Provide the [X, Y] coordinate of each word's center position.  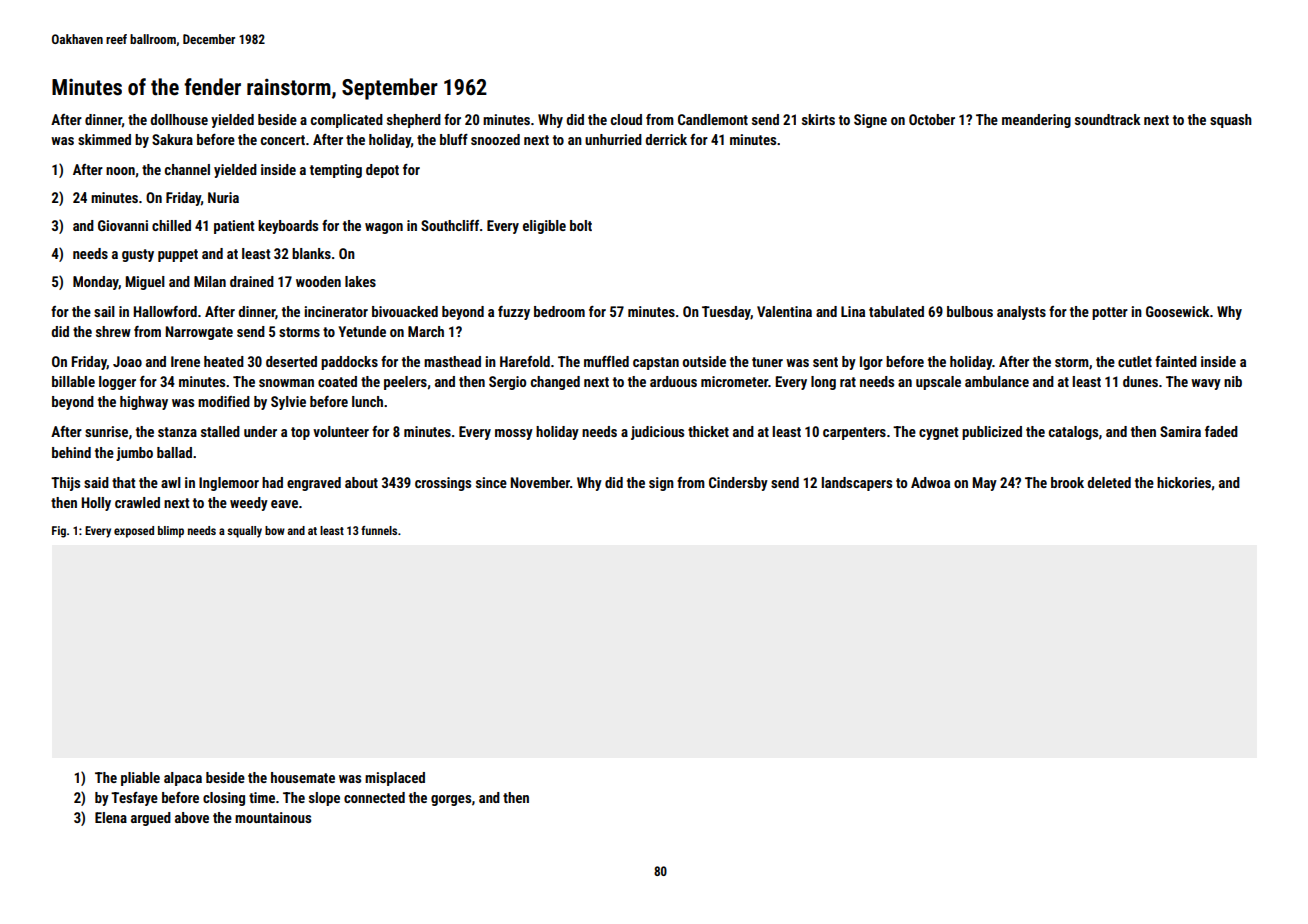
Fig [59, 532]
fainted [1176, 361]
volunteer [341, 431]
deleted [1109, 482]
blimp [171, 532]
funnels [379, 530]
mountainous [273, 817]
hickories [1184, 482]
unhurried [613, 139]
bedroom [559, 311]
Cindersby [738, 484]
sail [104, 311]
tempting [336, 171]
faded [1221, 431]
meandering [1036, 121]
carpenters [854, 433]
